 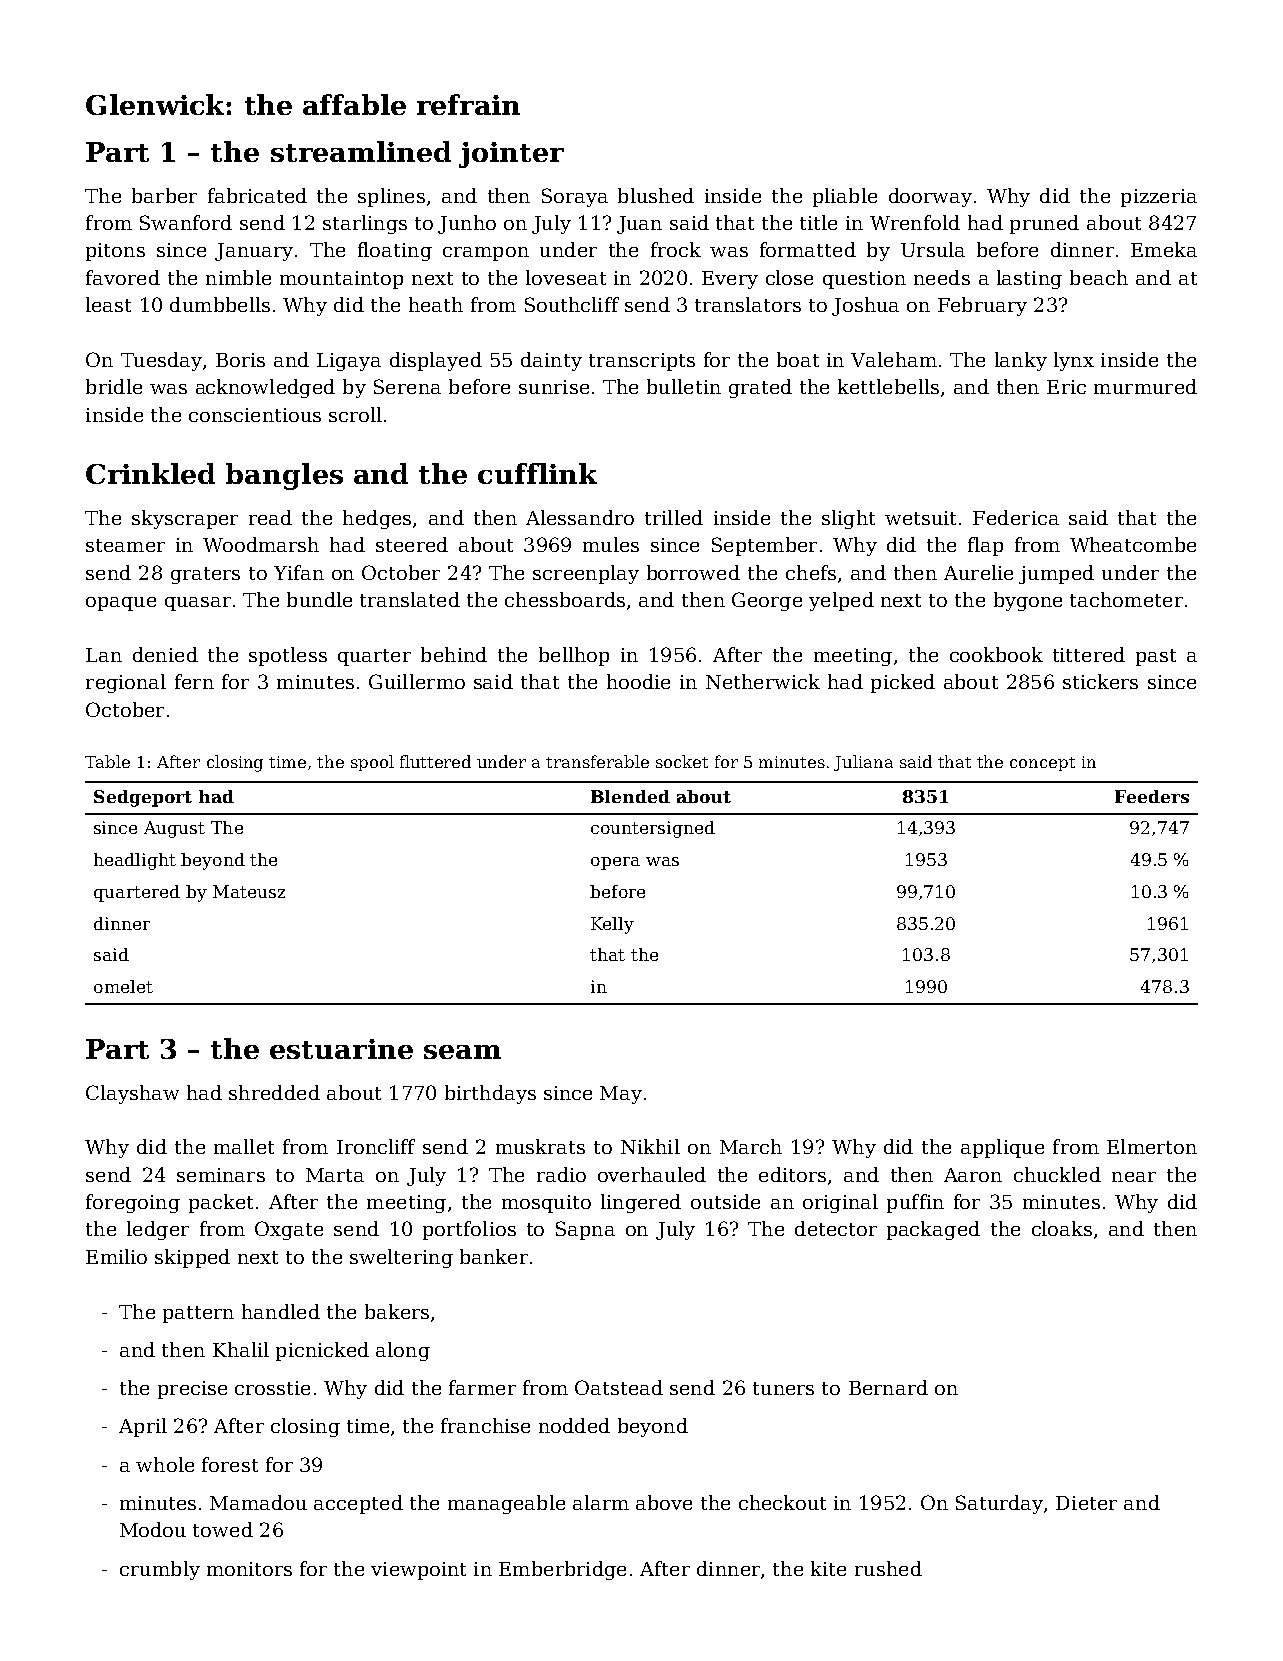 I want to click on applique, so click(x=1002, y=1148).
